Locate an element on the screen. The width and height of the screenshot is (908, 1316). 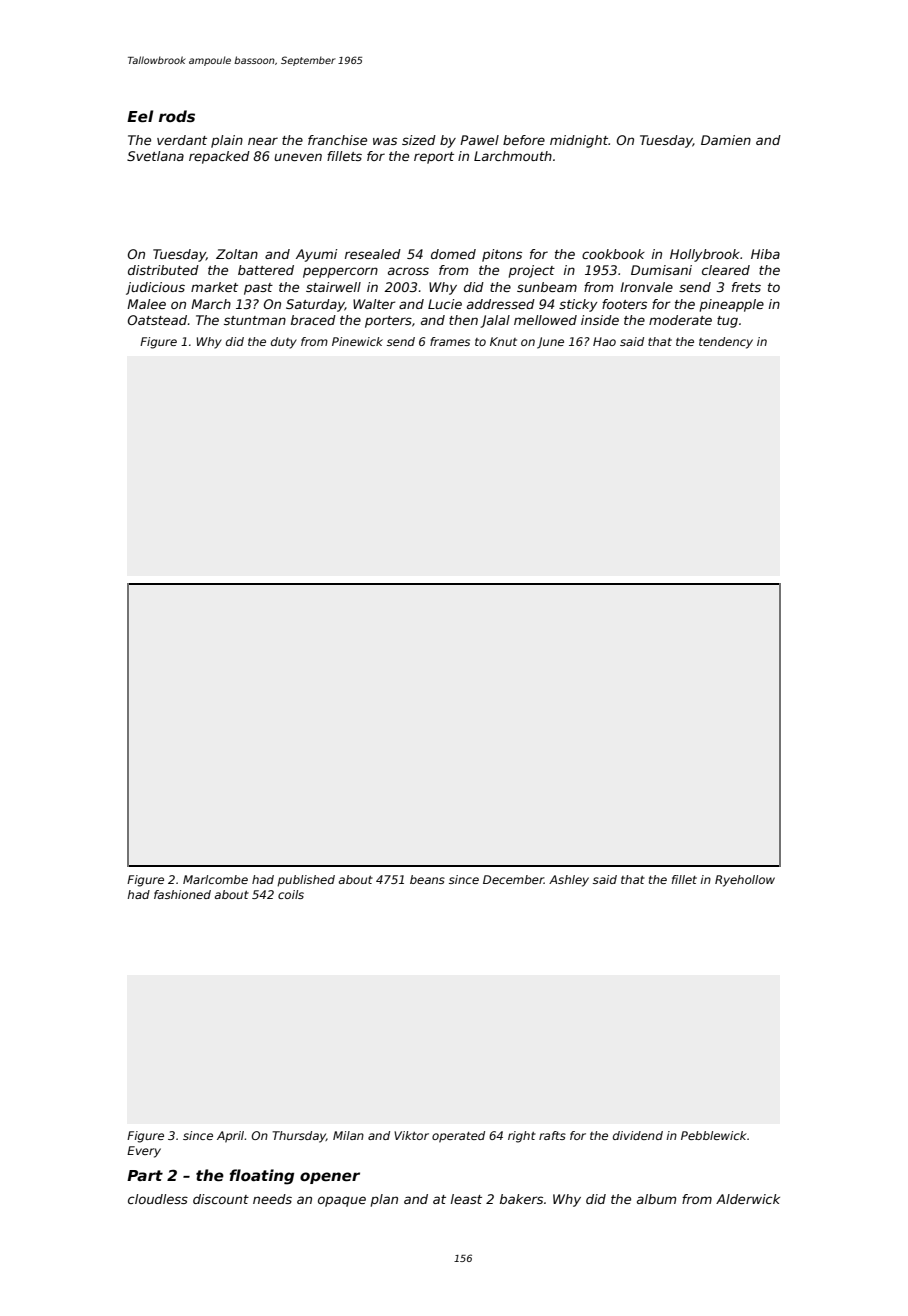
cloudless is located at coordinates (158, 1199).
